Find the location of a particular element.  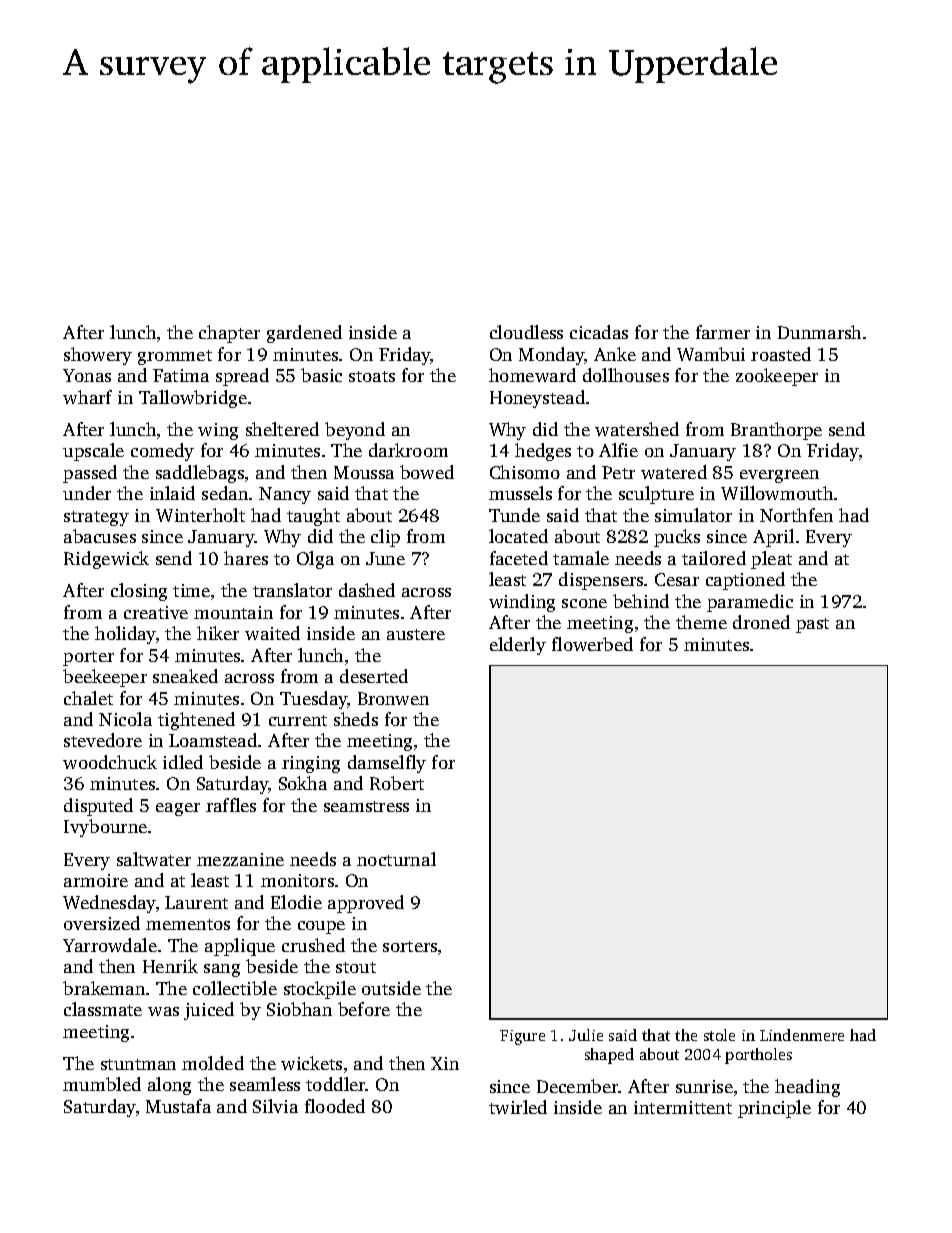

faceted is located at coordinates (519, 558).
